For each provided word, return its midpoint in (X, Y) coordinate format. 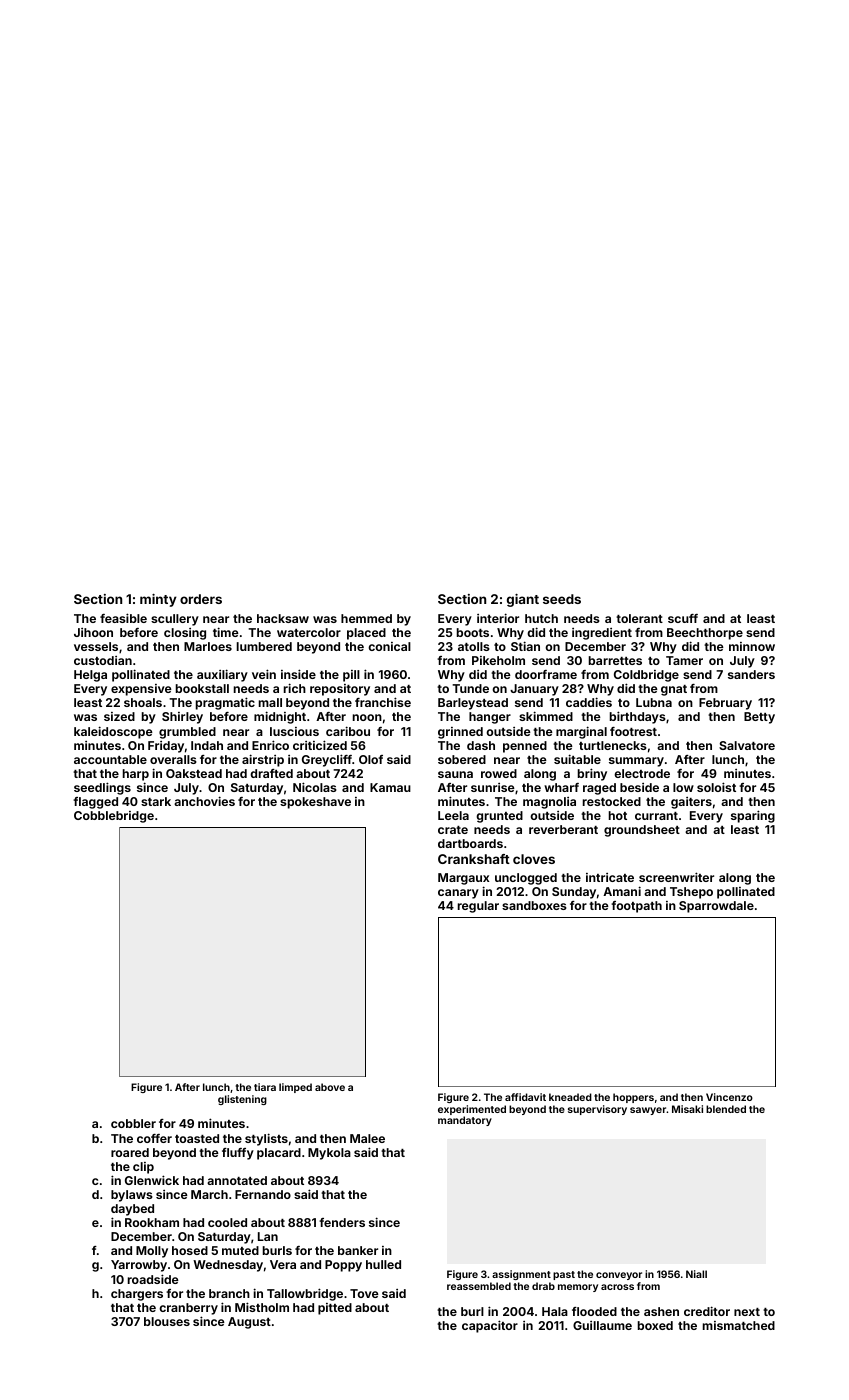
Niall (696, 1274)
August (249, 1323)
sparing (753, 816)
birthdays (638, 717)
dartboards (470, 843)
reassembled (479, 1286)
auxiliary (222, 675)
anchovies (204, 801)
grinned (460, 733)
